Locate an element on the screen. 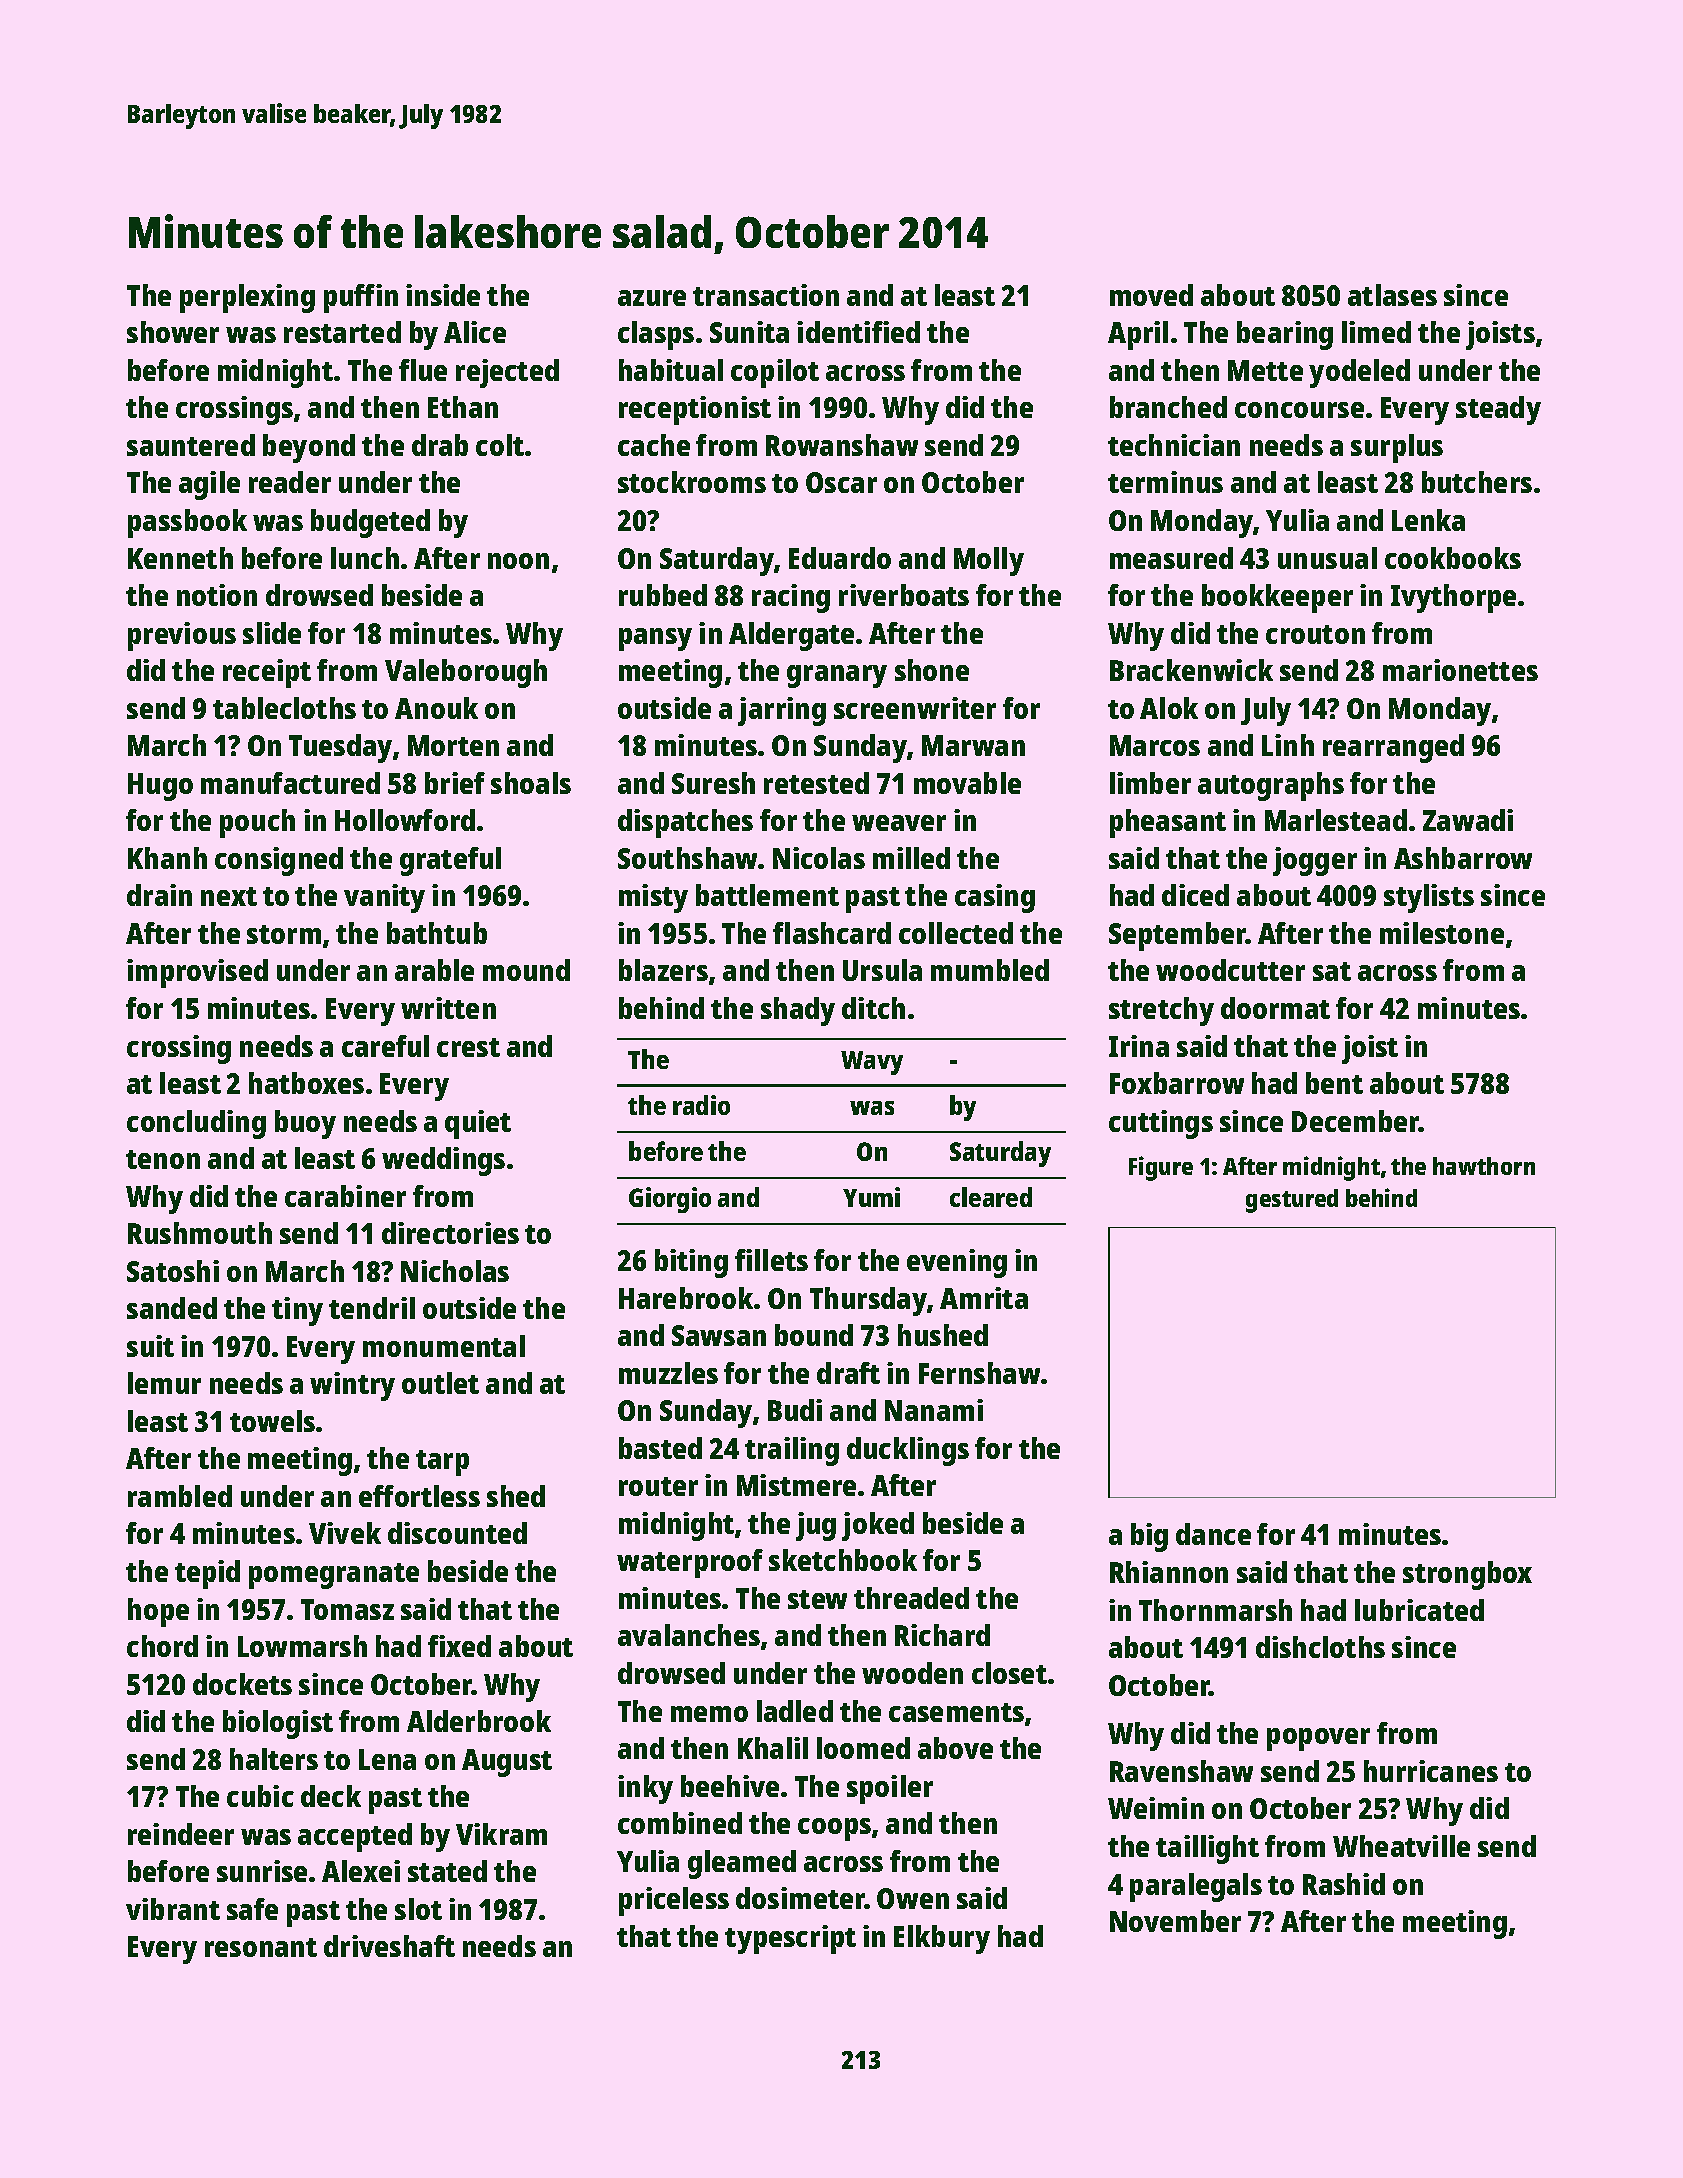 Image resolution: width=1683 pixels, height=2178 pixels. loomed is located at coordinates (863, 1748).
